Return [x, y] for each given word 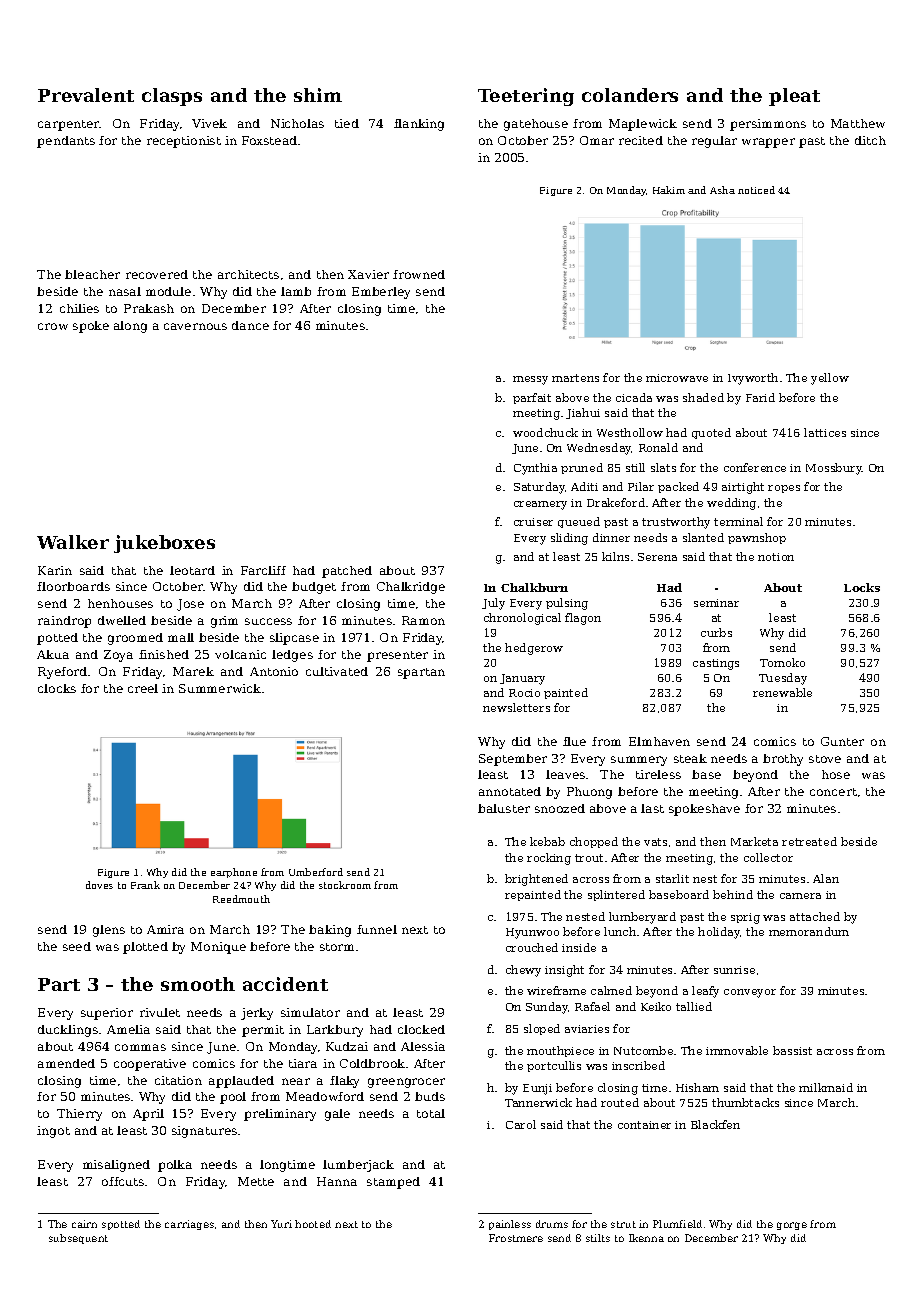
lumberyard [642, 918]
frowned [419, 274]
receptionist [184, 142]
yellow [830, 379]
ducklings [68, 1031]
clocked [421, 1029]
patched [347, 572]
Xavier [368, 274]
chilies [79, 308]
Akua [53, 654]
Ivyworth [753, 379]
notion [776, 557]
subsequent [78, 1239]
